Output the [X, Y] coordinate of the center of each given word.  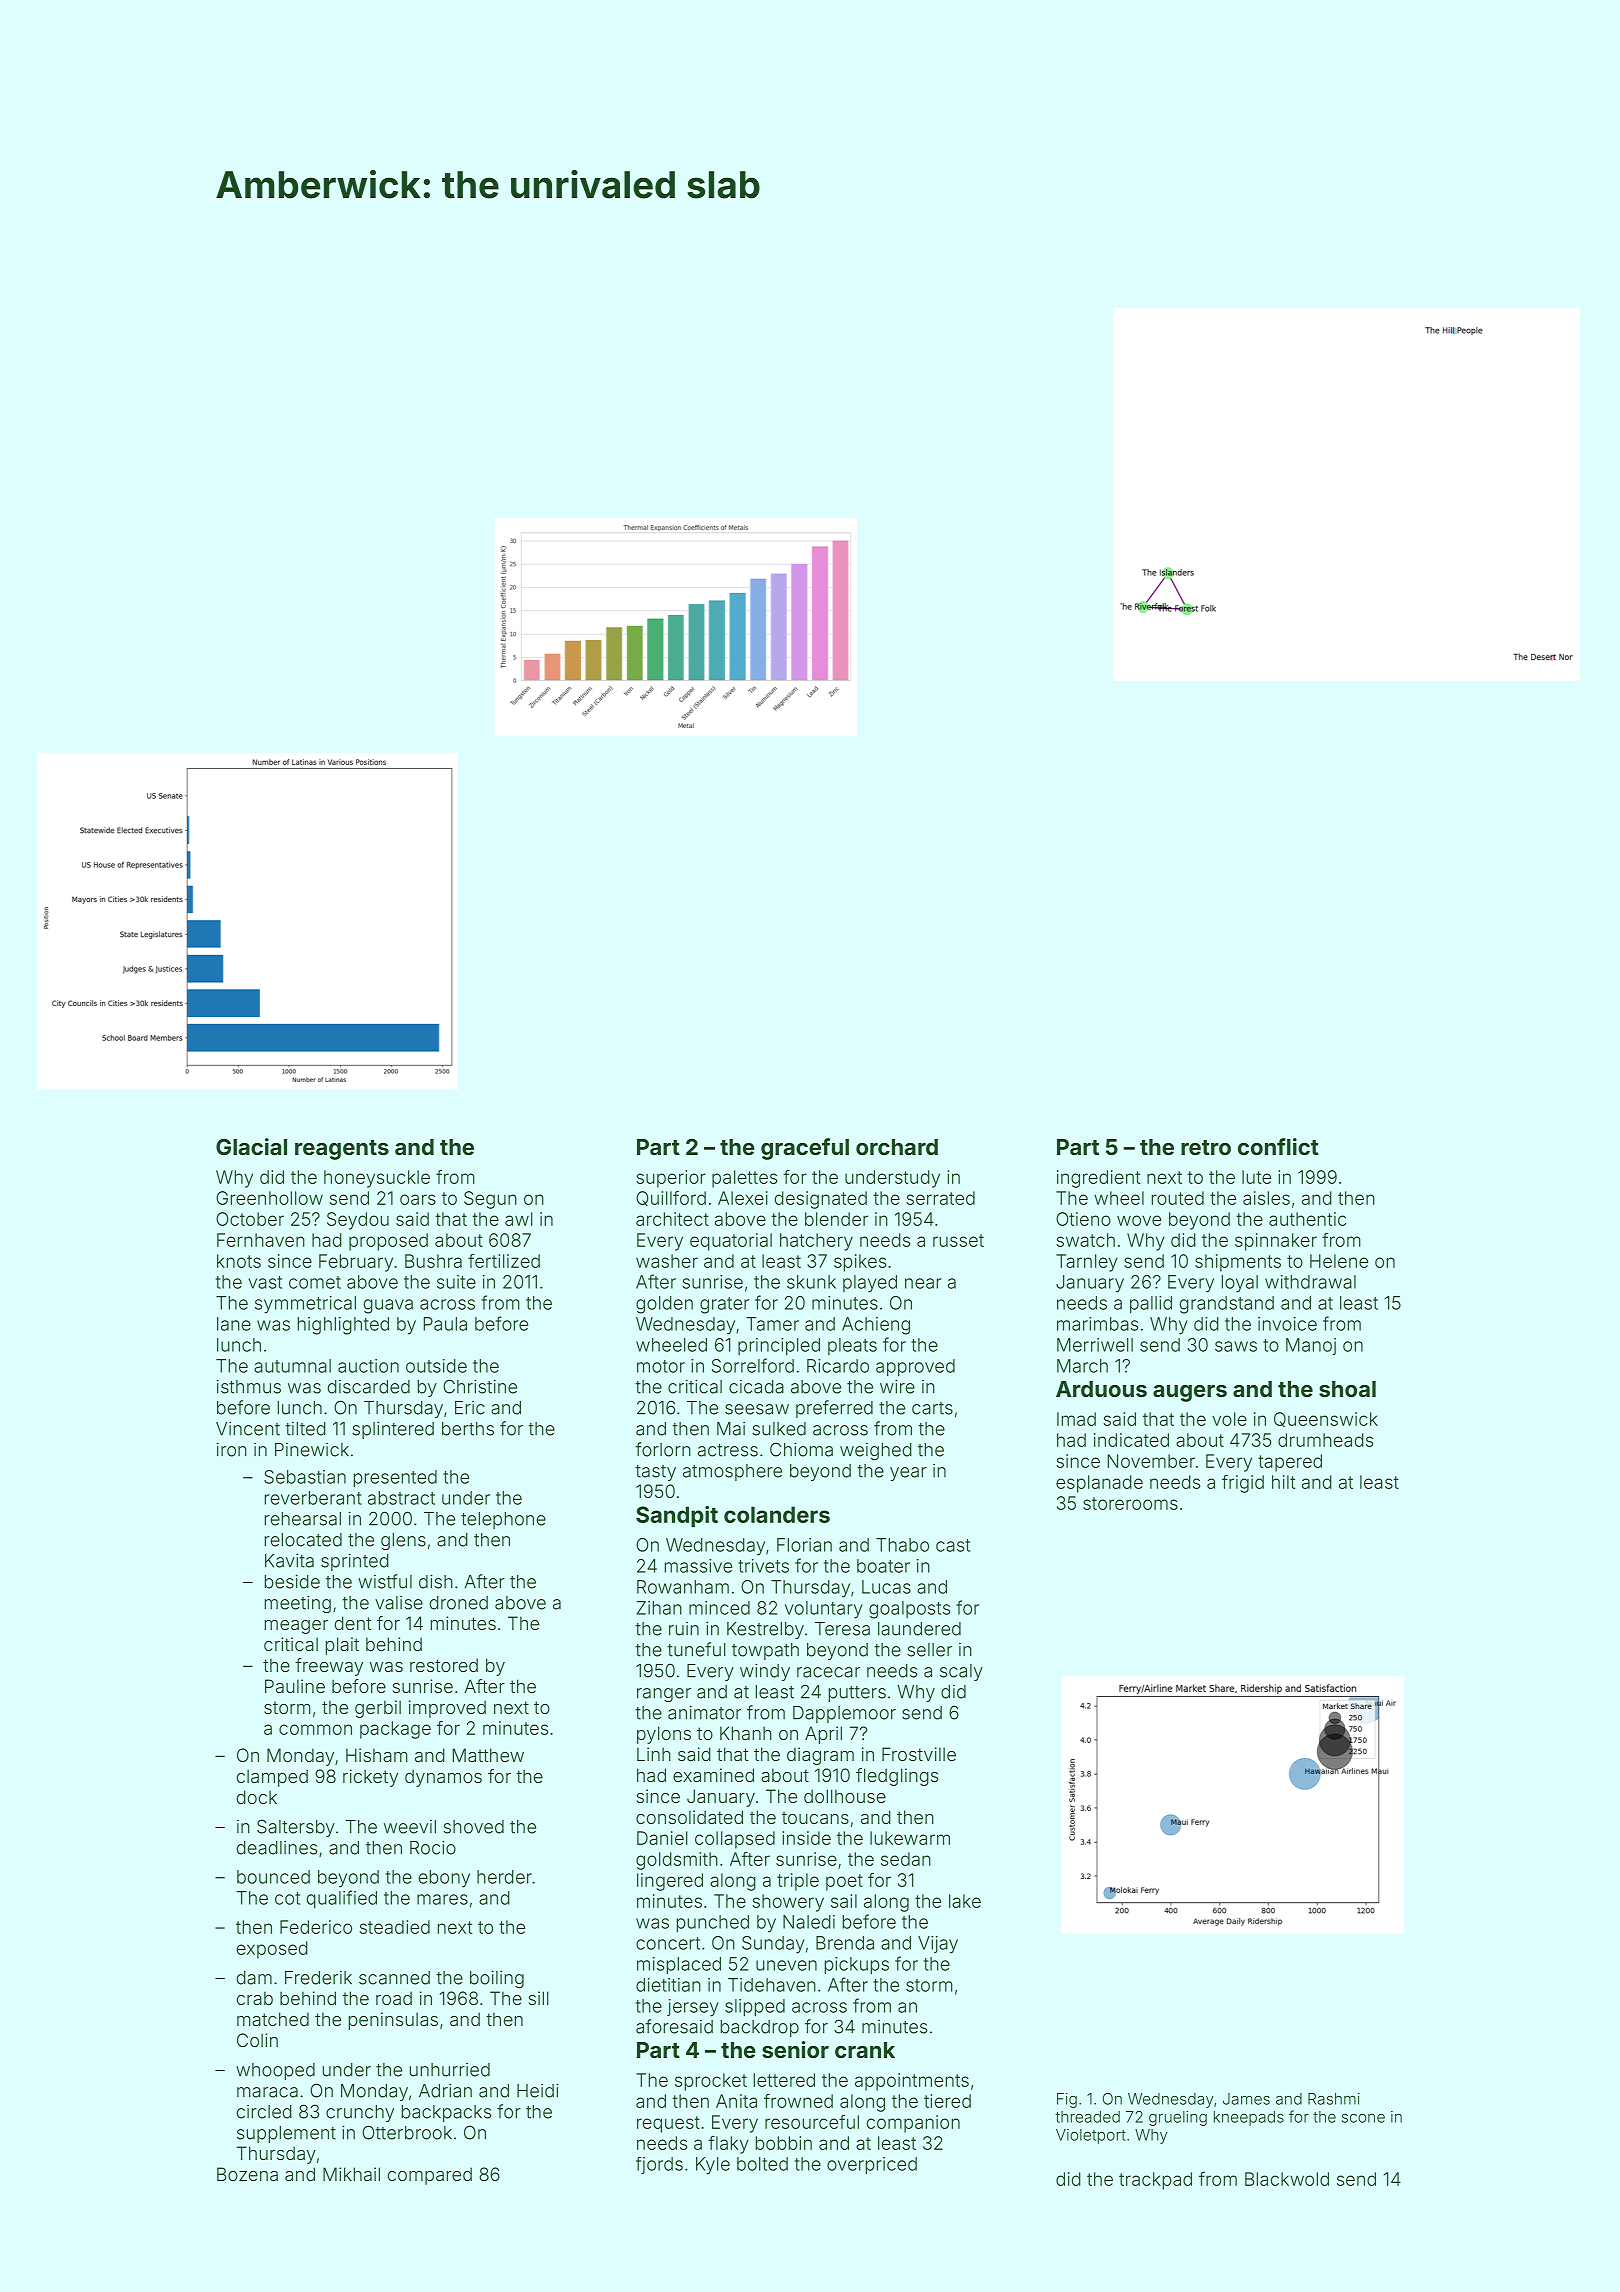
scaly [961, 1672]
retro [1206, 1147]
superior [671, 1179]
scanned [394, 1978]
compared [430, 2176]
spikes [860, 1263]
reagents [342, 1150]
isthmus [249, 1386]
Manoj [1311, 1346]
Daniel [662, 1838]
